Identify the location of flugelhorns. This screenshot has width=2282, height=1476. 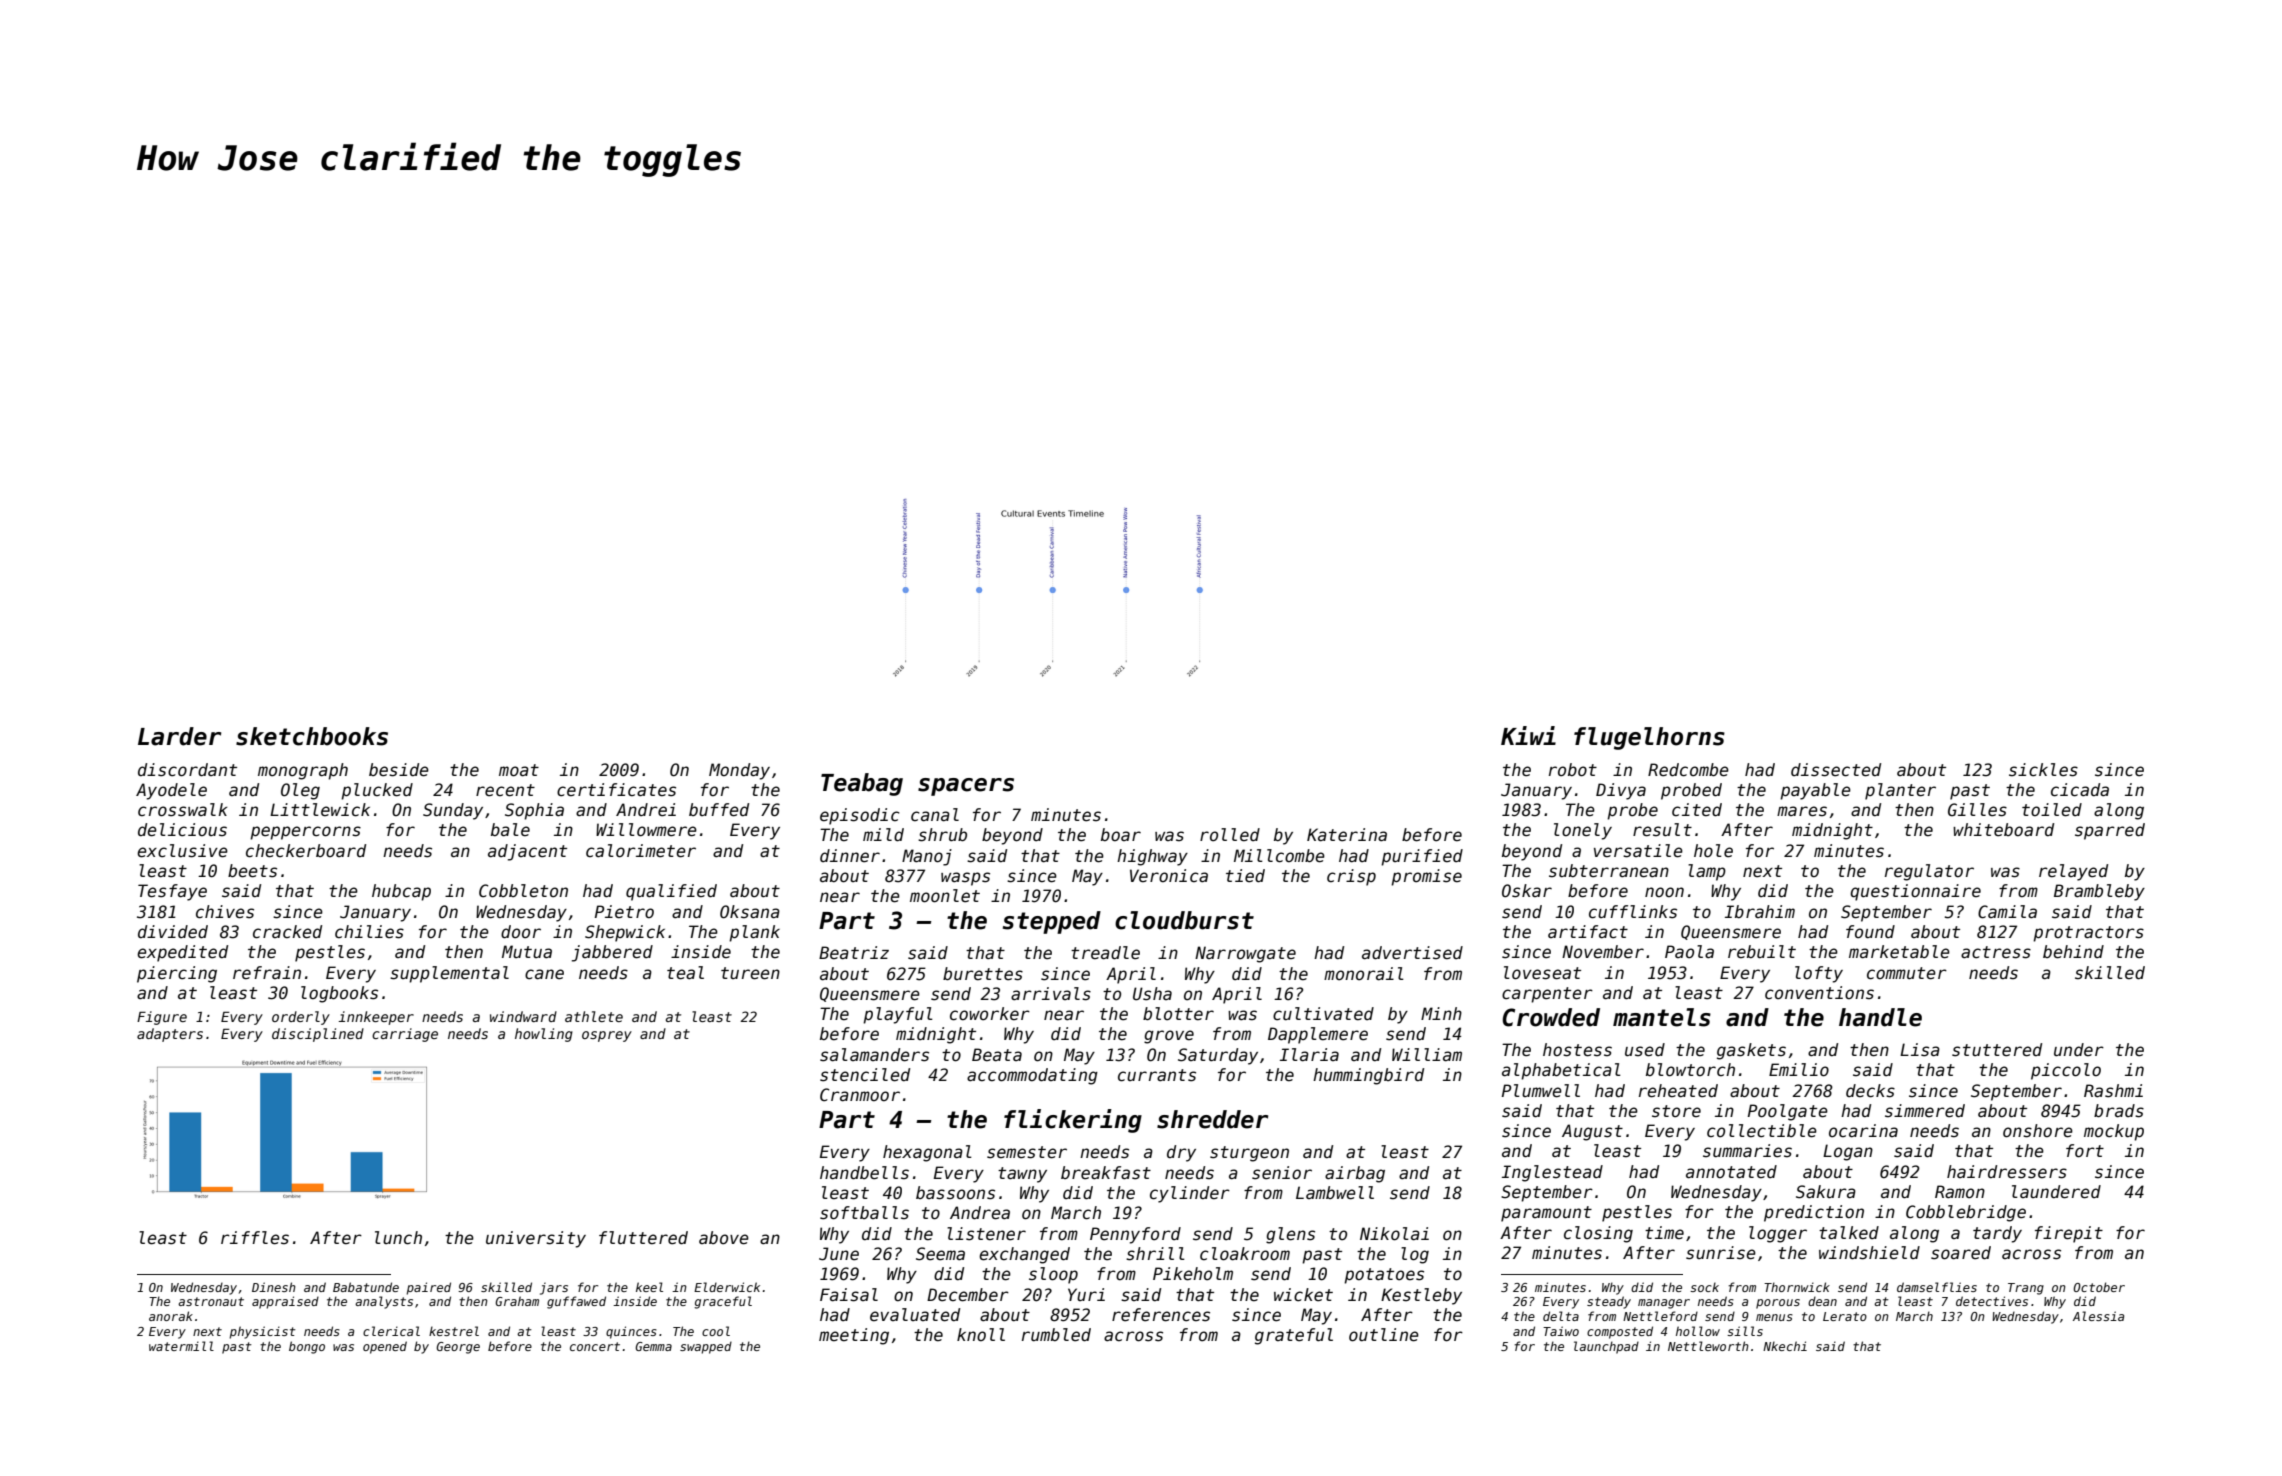
(1649, 738).
